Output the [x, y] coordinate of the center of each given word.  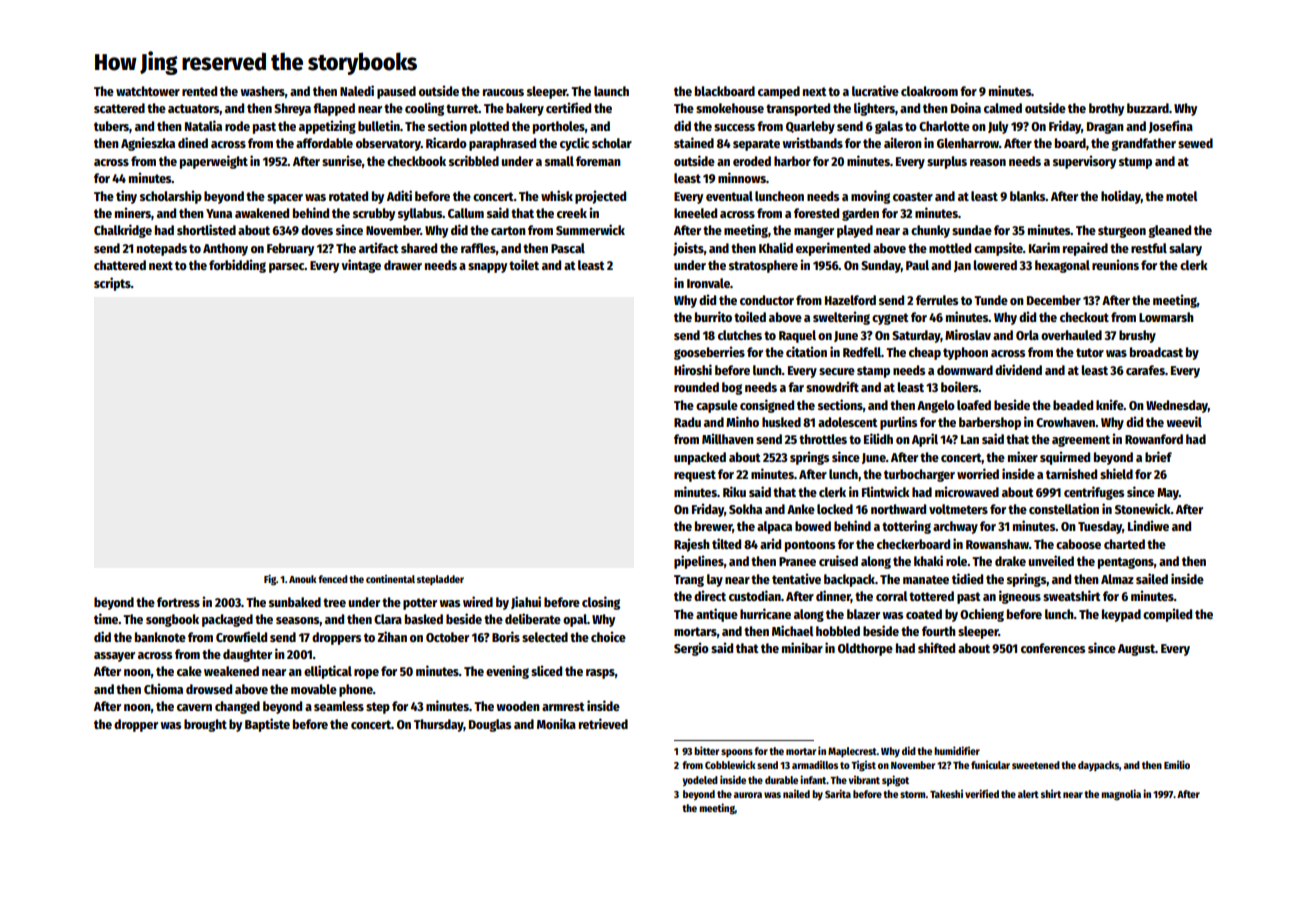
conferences [1053, 648]
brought [205, 725]
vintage [361, 266]
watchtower [148, 91]
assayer [114, 657]
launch [611, 91]
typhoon [965, 353]
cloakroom [929, 91]
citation [806, 351]
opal [575, 620]
